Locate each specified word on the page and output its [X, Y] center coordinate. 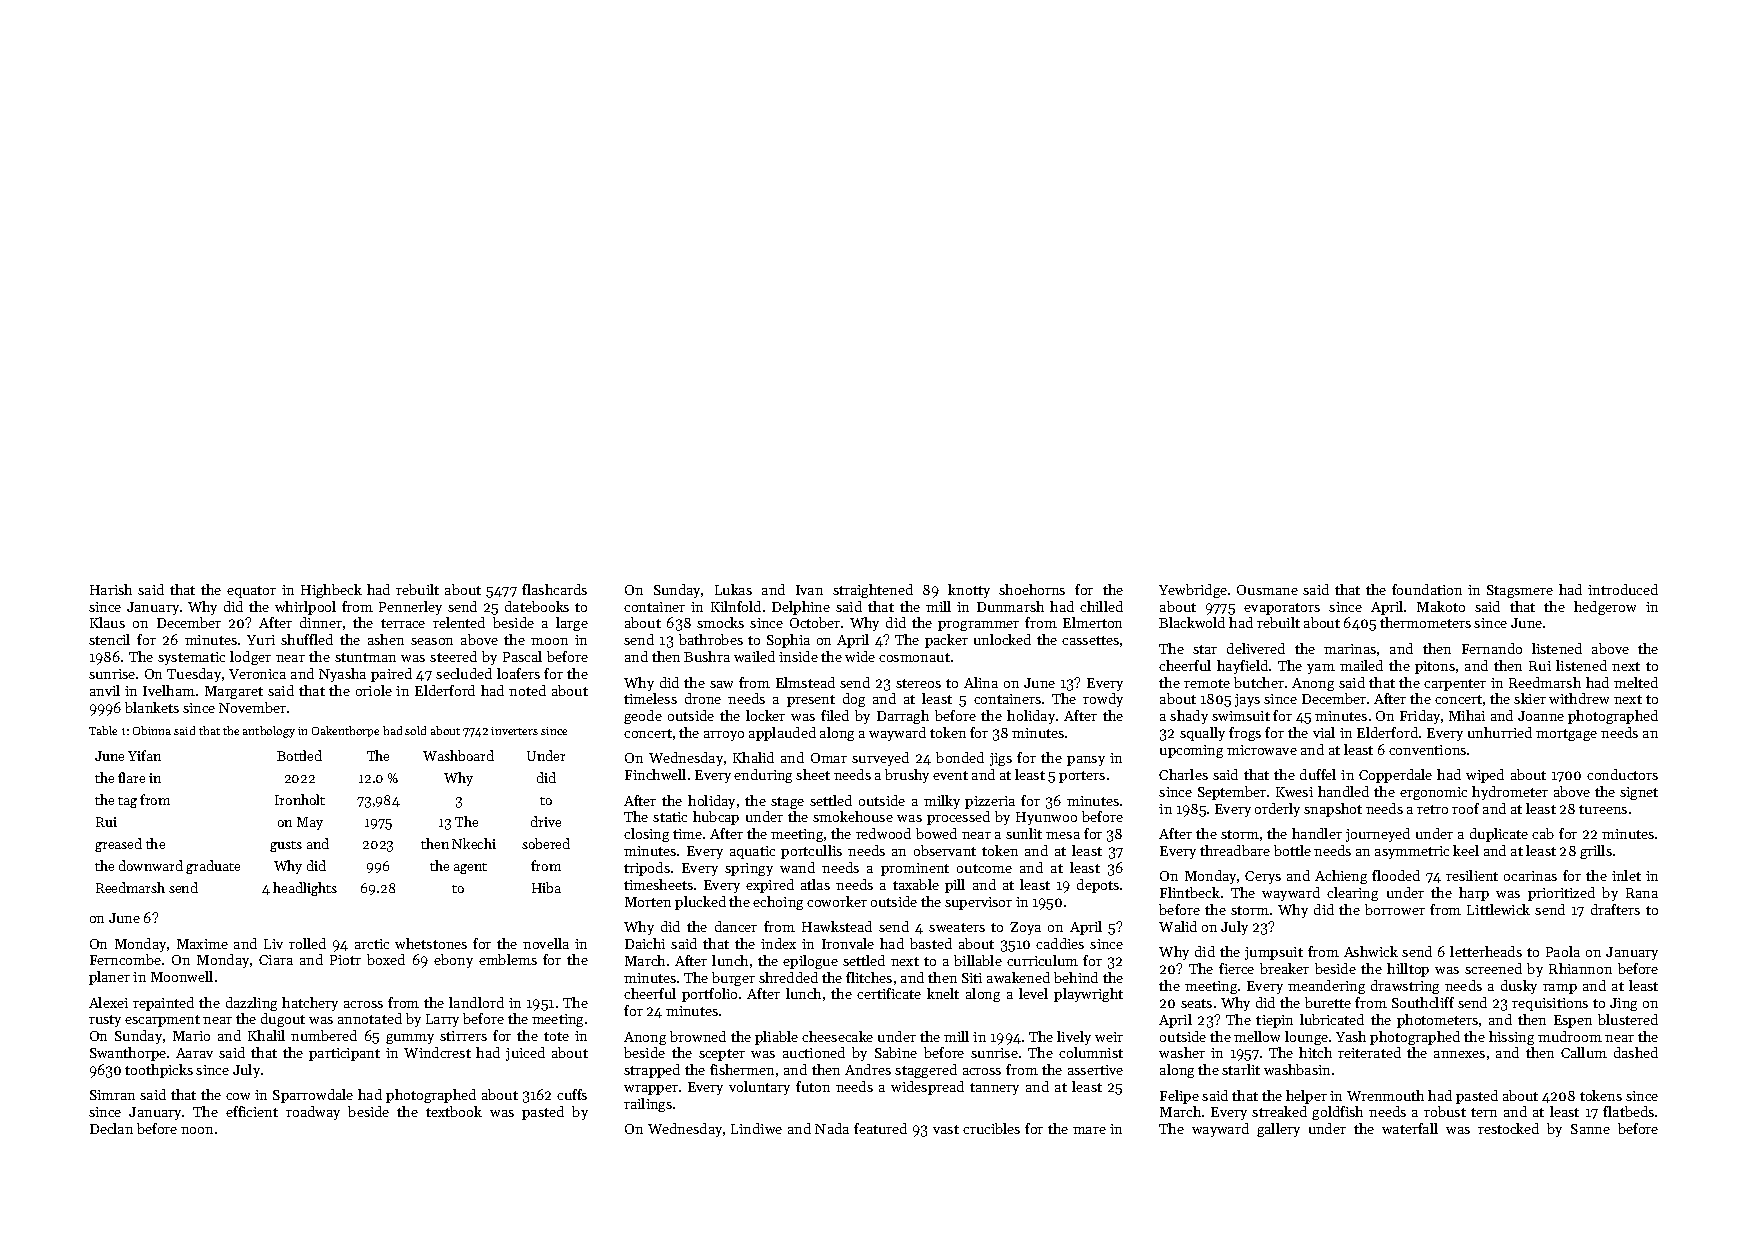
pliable [776, 1038]
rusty [105, 1021]
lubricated [1332, 1019]
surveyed [880, 759]
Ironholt [300, 799]
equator [251, 592]
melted [1636, 682]
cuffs [572, 1094]
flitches [869, 977]
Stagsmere [1520, 591]
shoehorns [1032, 589]
